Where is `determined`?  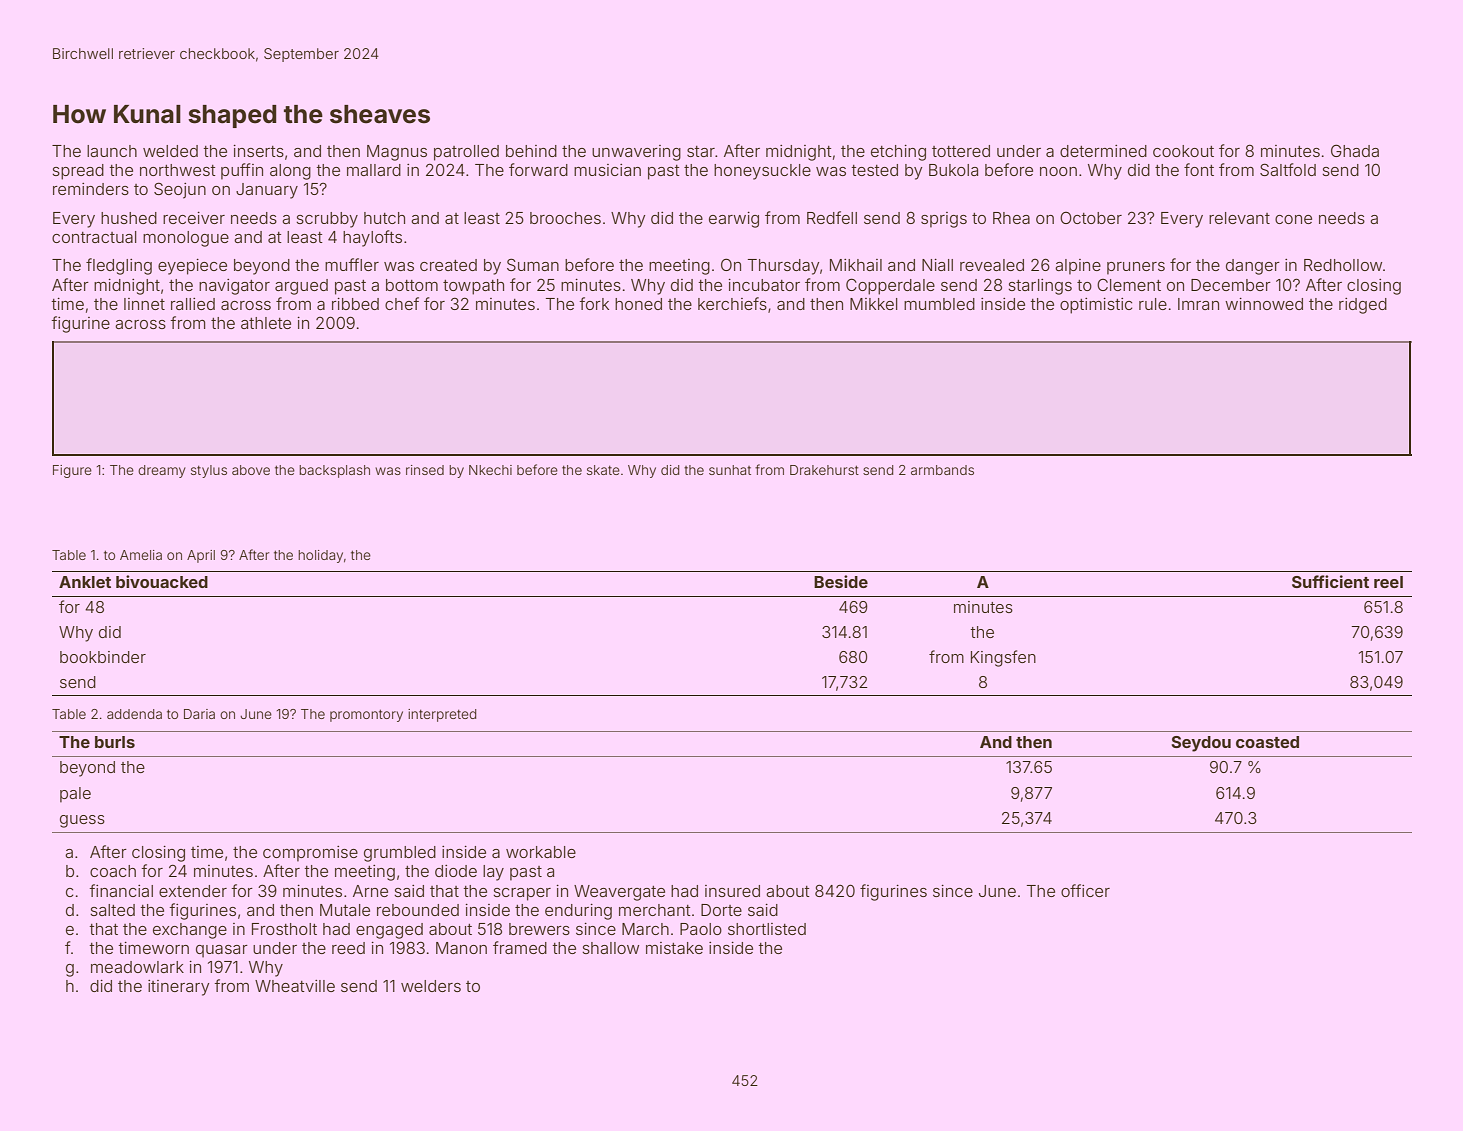 determined is located at coordinates (1103, 151).
